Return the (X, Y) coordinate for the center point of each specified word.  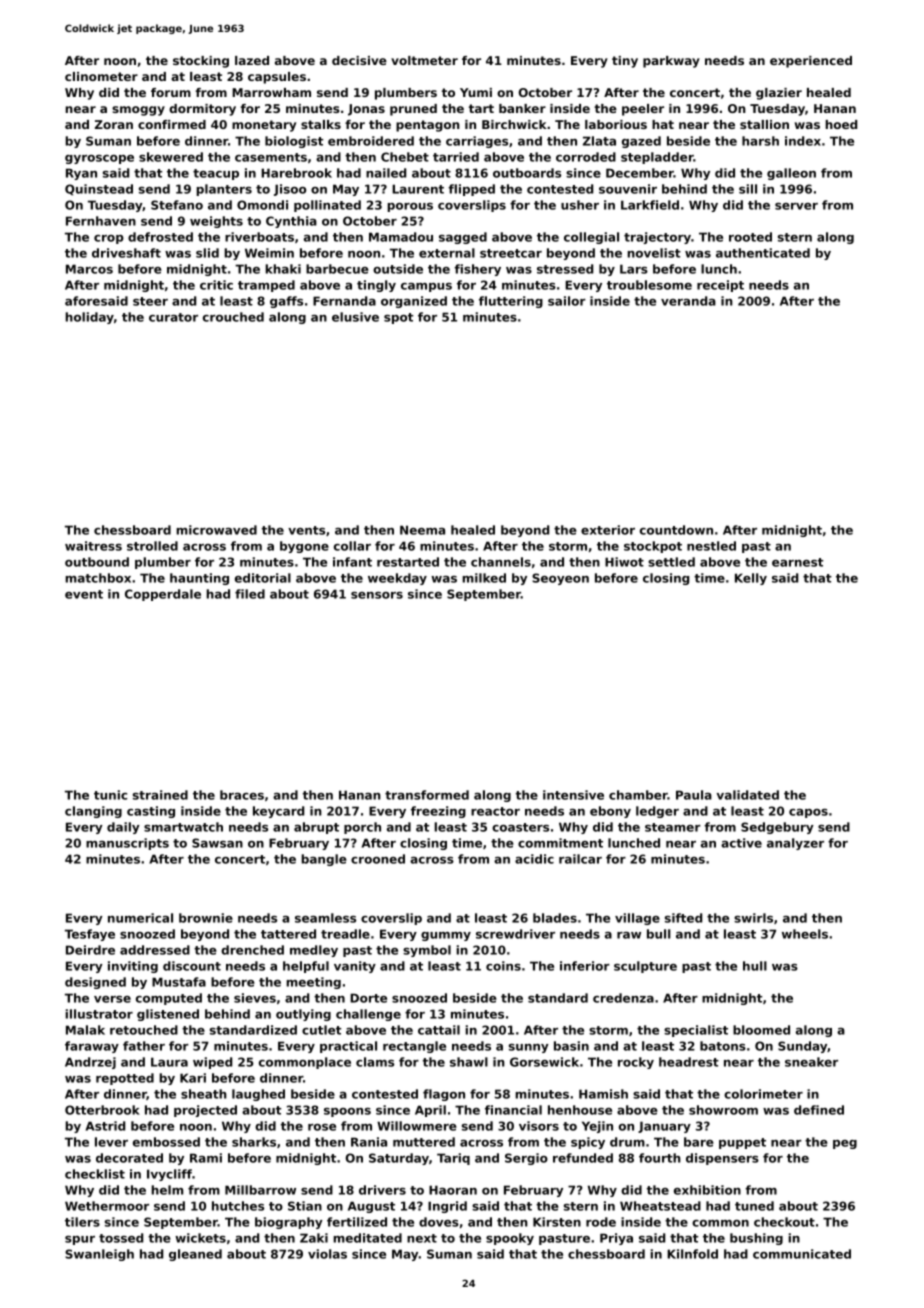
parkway (671, 62)
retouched (144, 1030)
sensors (377, 595)
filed (250, 594)
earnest (797, 562)
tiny (625, 62)
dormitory (202, 110)
